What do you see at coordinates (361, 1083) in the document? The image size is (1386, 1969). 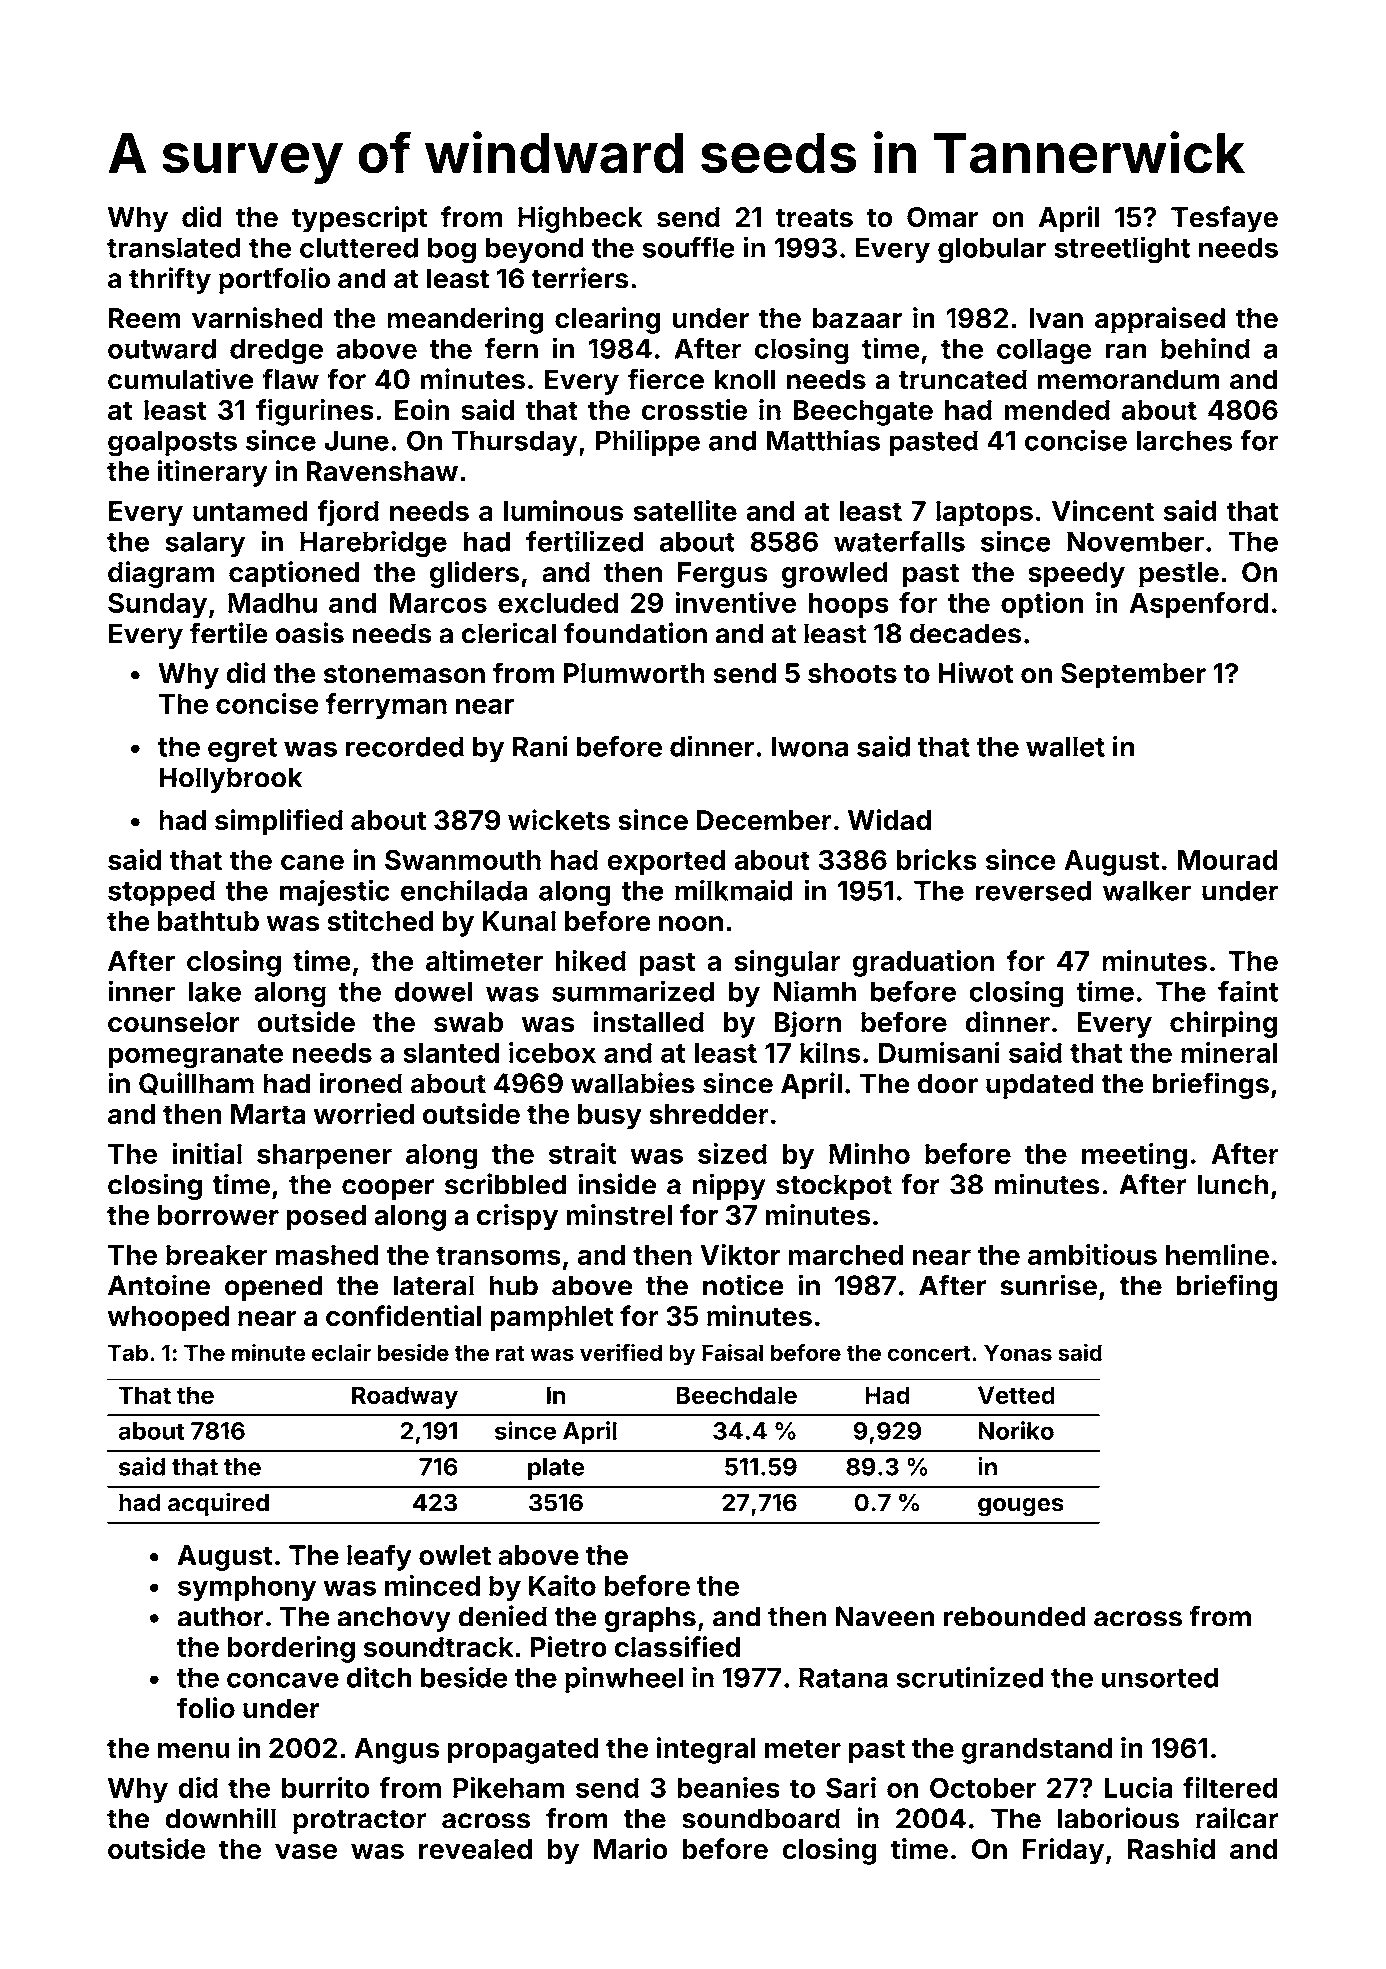 I see `ironed` at bounding box center [361, 1083].
